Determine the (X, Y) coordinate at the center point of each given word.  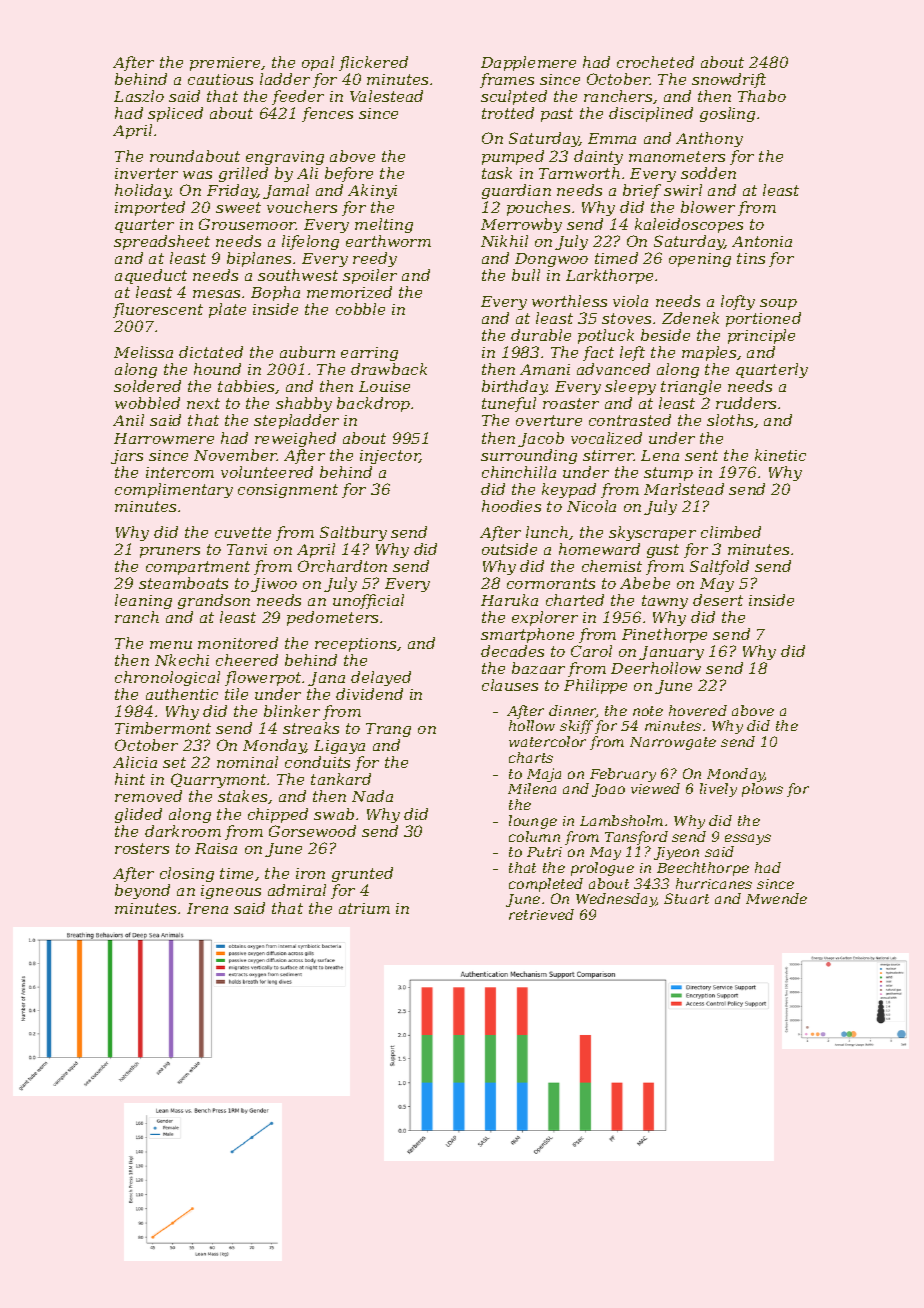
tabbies (246, 386)
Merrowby (521, 225)
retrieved (541, 914)
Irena (207, 908)
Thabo (762, 96)
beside (665, 335)
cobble (360, 309)
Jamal (286, 191)
